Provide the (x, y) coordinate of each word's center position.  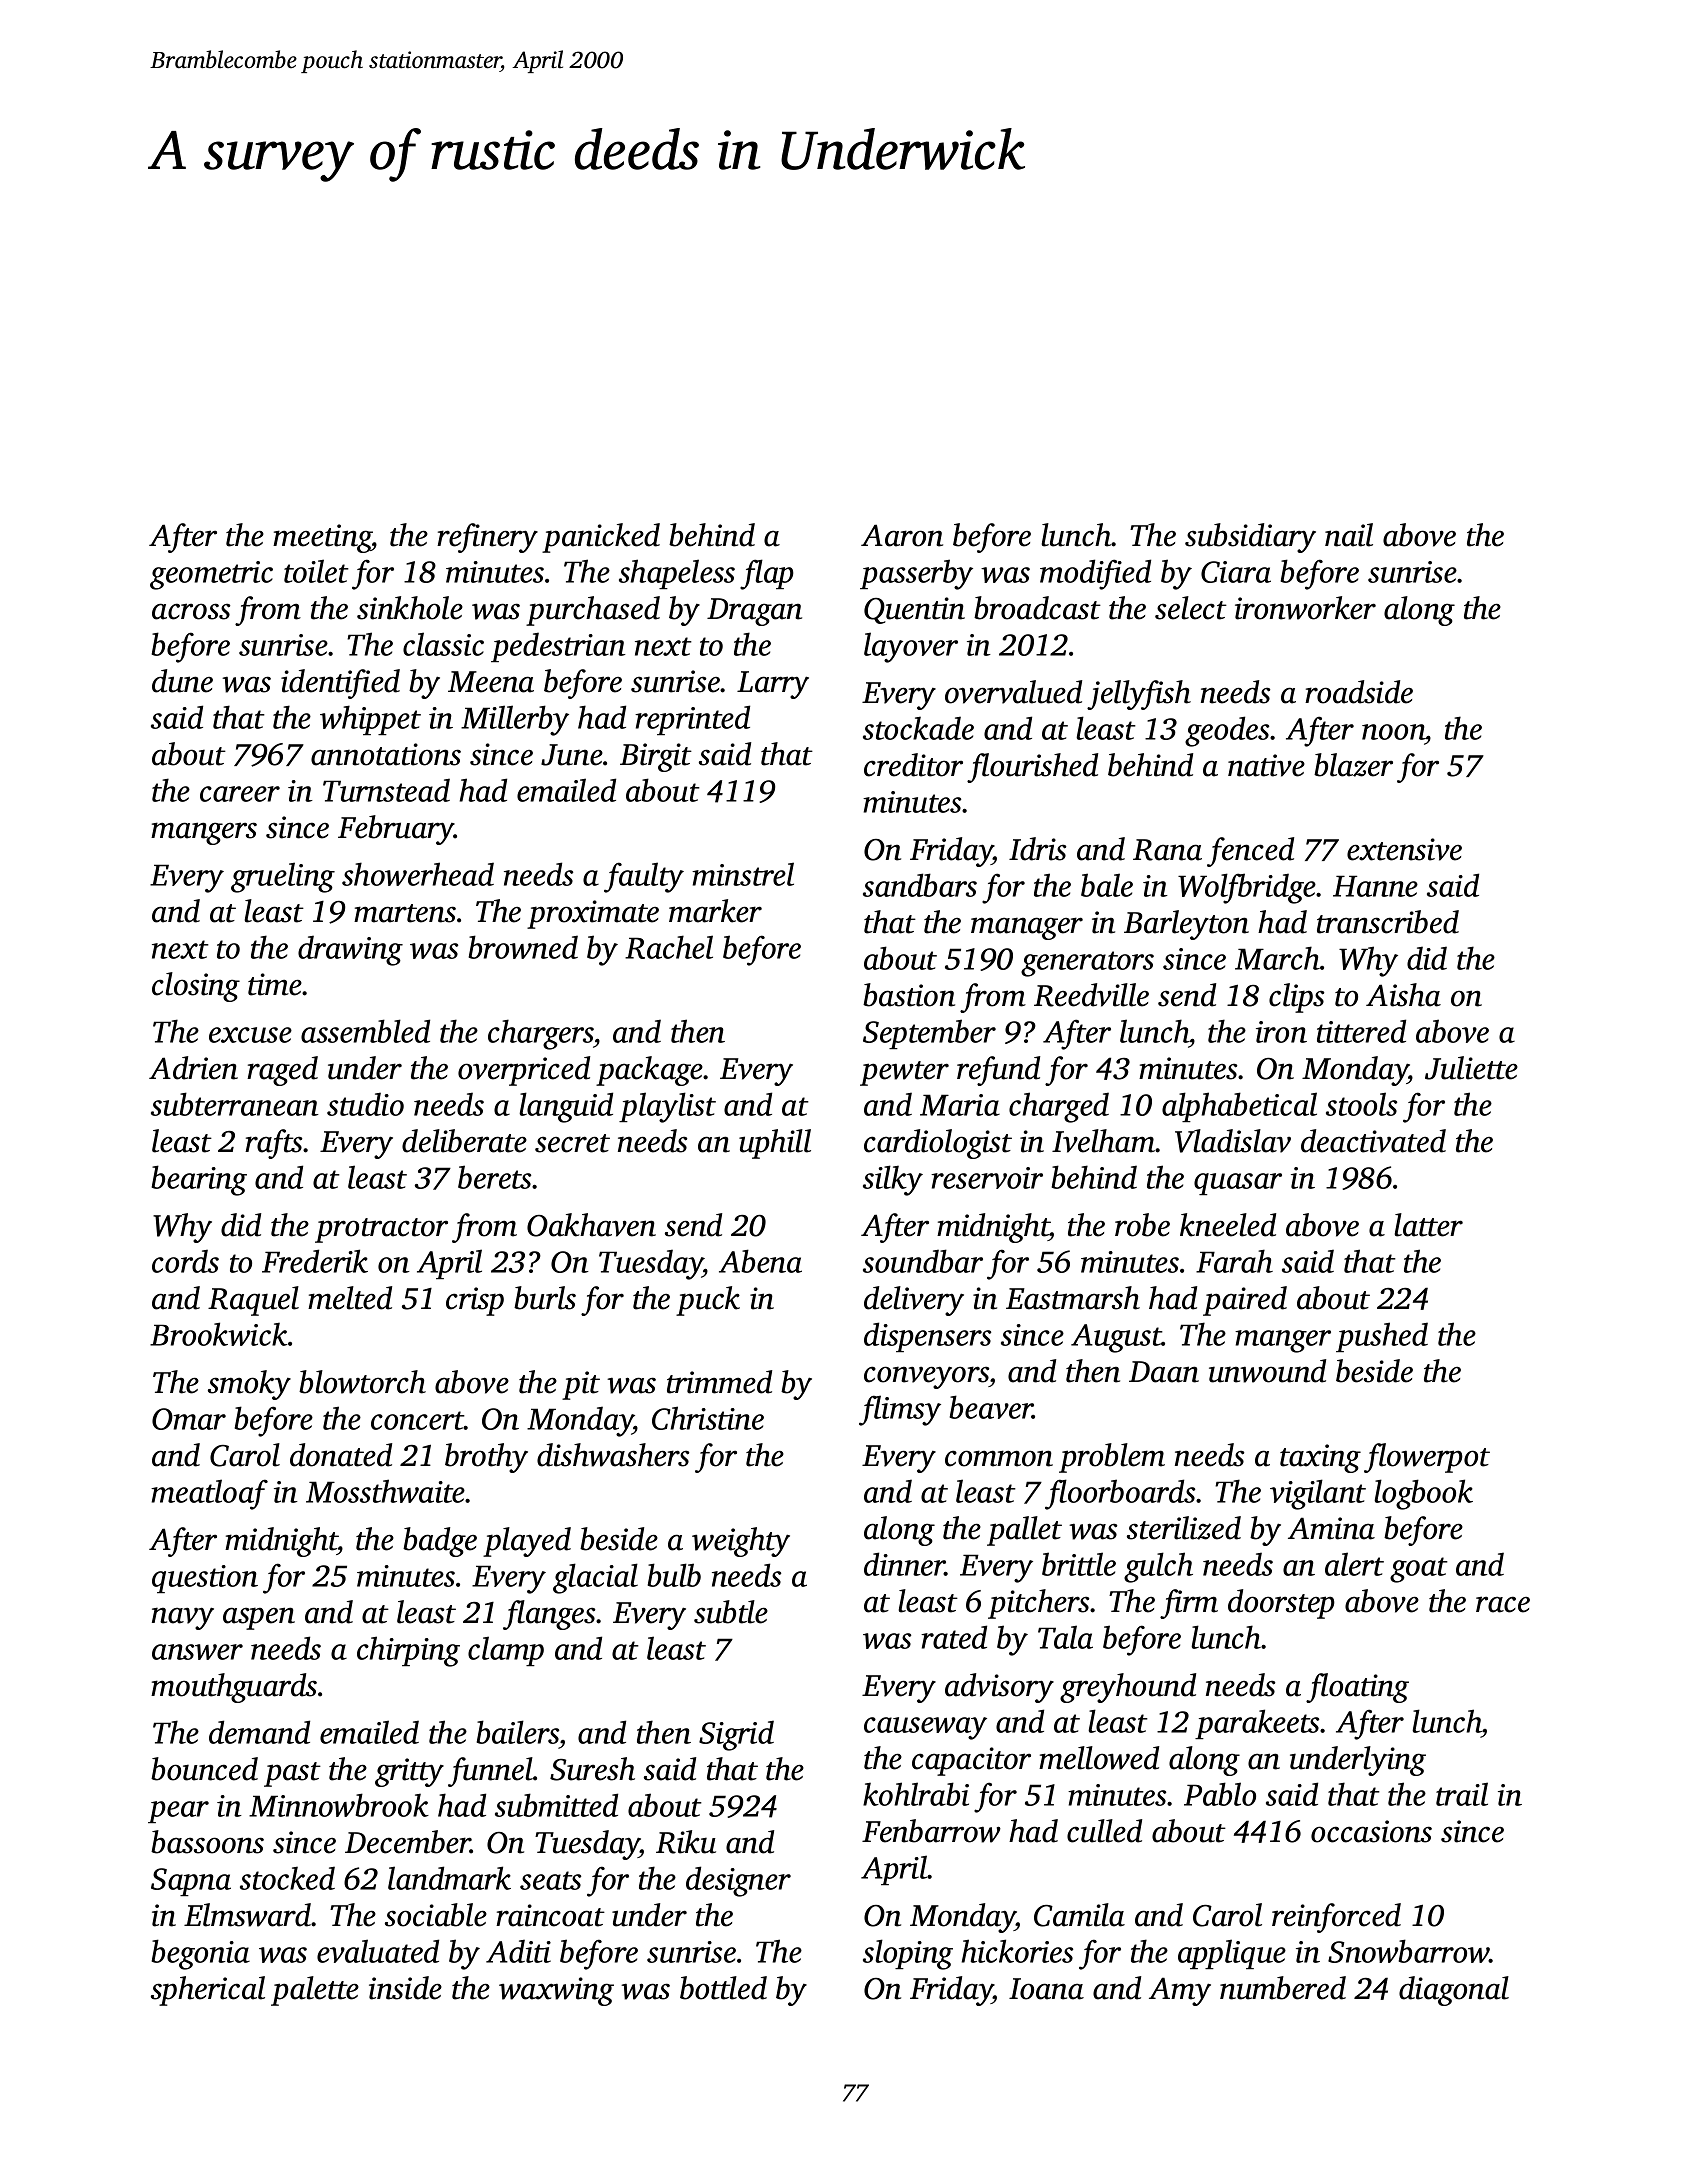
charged (1059, 1107)
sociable (436, 1915)
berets (494, 1177)
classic (443, 644)
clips (1296, 998)
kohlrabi (916, 1794)
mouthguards (234, 1688)
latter (1428, 1225)
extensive (1404, 849)
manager (1027, 928)
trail (1462, 1794)
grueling (283, 877)
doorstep (1281, 1604)
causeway (925, 1728)
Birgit (656, 757)
